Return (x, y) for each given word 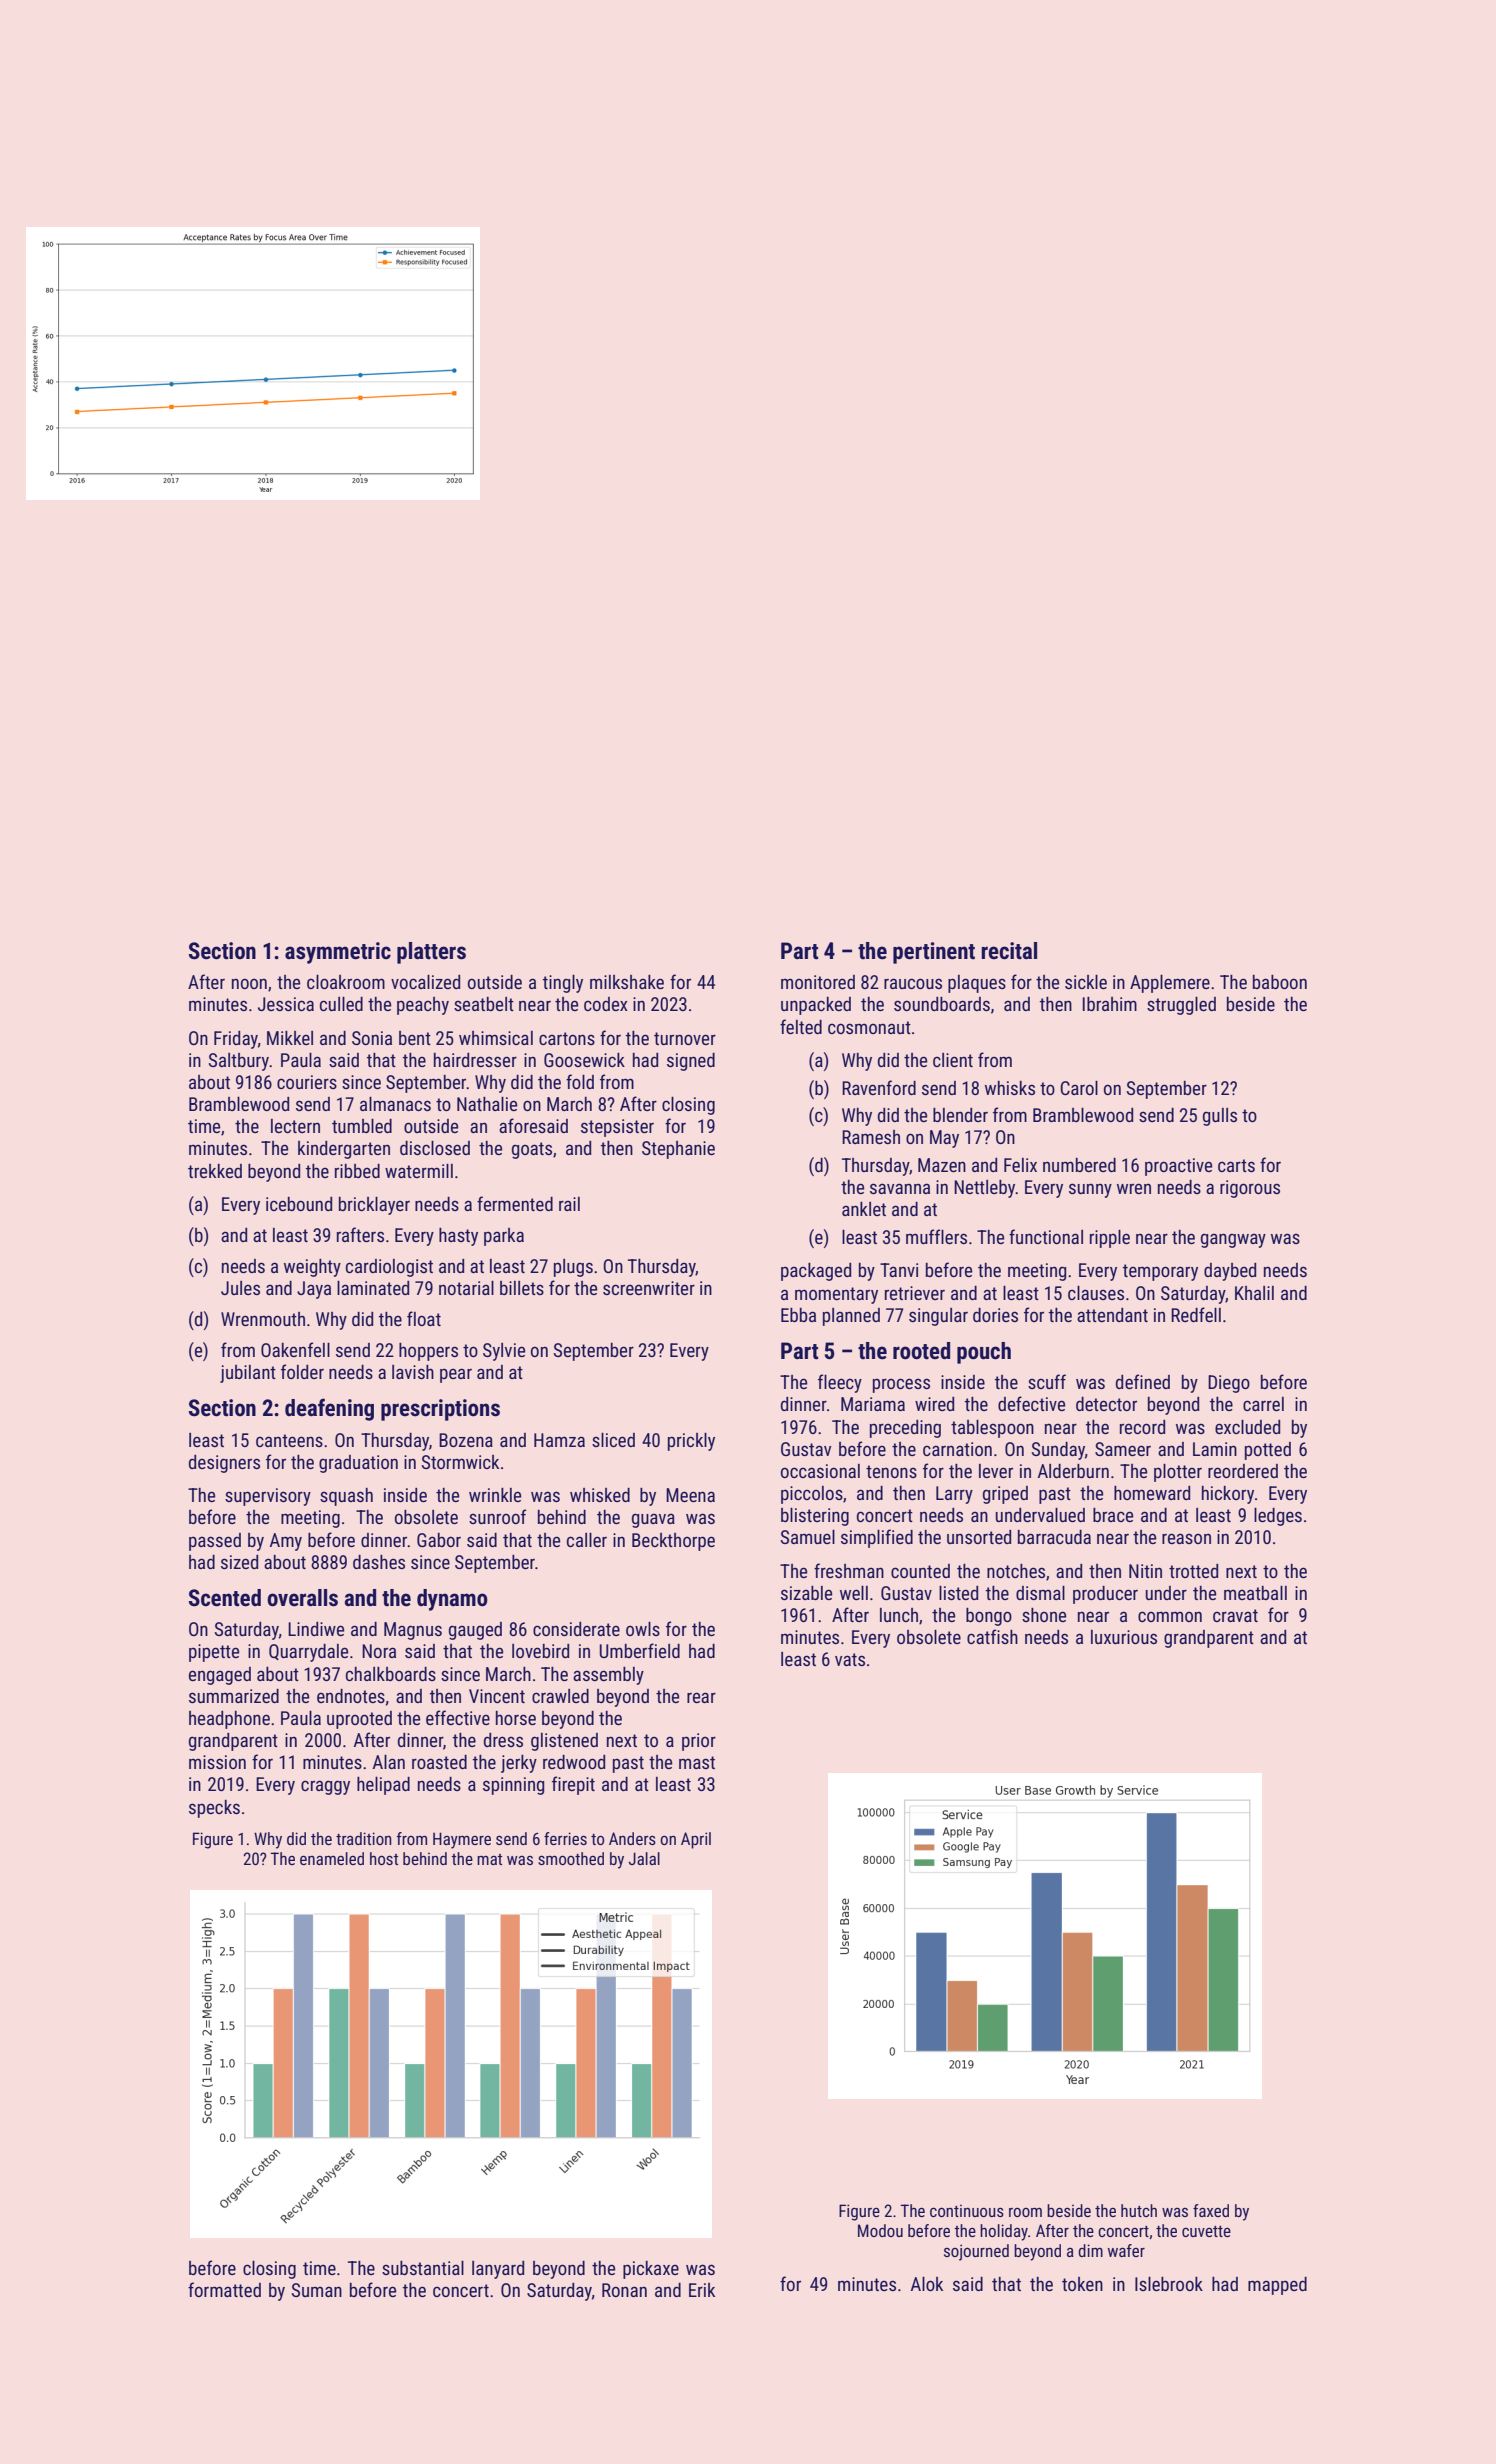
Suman (317, 2290)
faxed (1211, 2210)
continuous (967, 2211)
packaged (816, 1272)
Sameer (1123, 1449)
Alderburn (1073, 1471)
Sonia (372, 1038)
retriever (915, 1293)
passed (215, 1542)
